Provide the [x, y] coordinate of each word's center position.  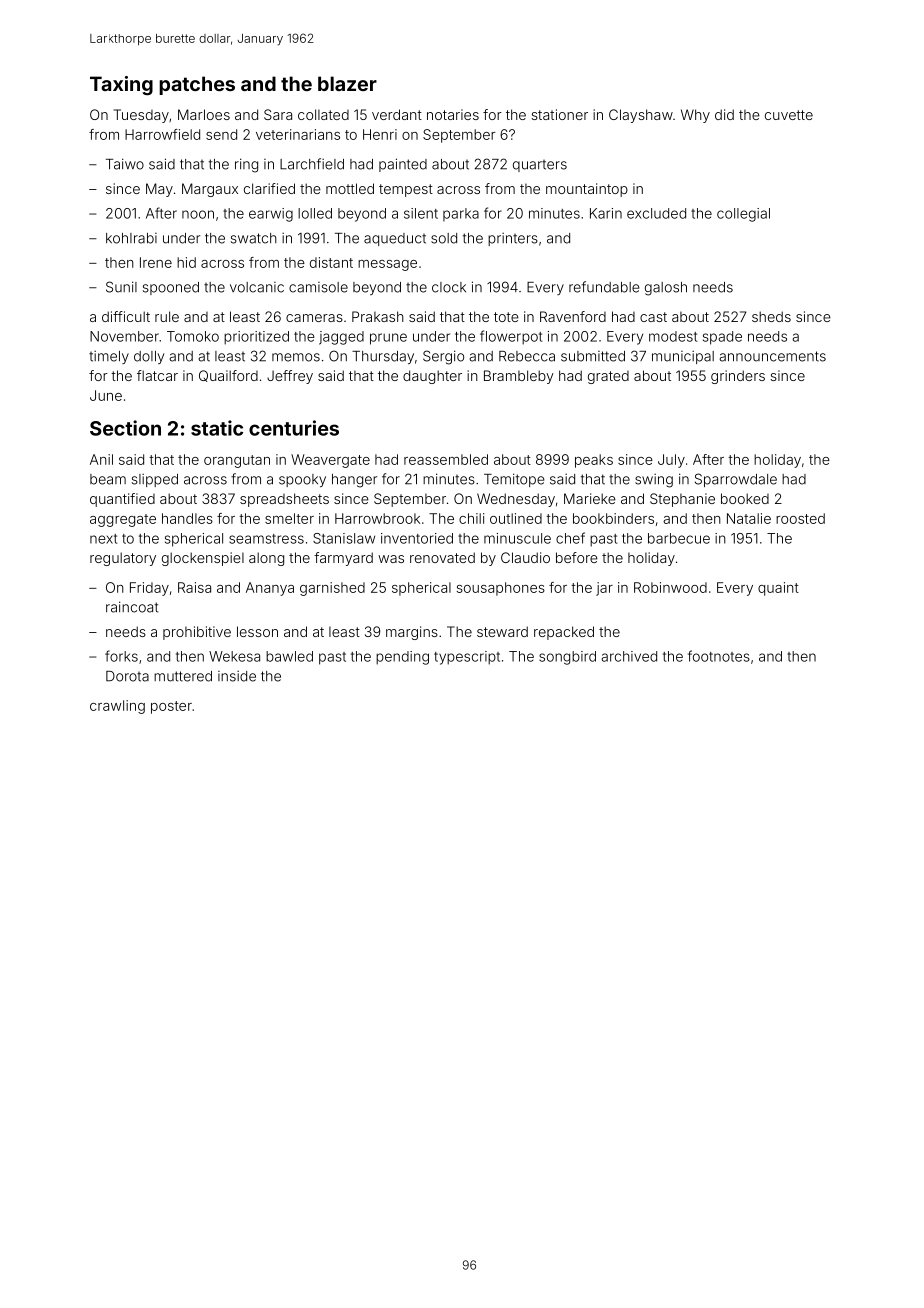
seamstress [266, 539]
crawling [117, 707]
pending [402, 658]
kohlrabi [131, 238]
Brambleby [519, 377]
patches [197, 85]
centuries [294, 428]
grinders [738, 377]
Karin [606, 213]
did [724, 114]
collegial [743, 215]
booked [745, 498]
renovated [442, 557]
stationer [559, 114]
